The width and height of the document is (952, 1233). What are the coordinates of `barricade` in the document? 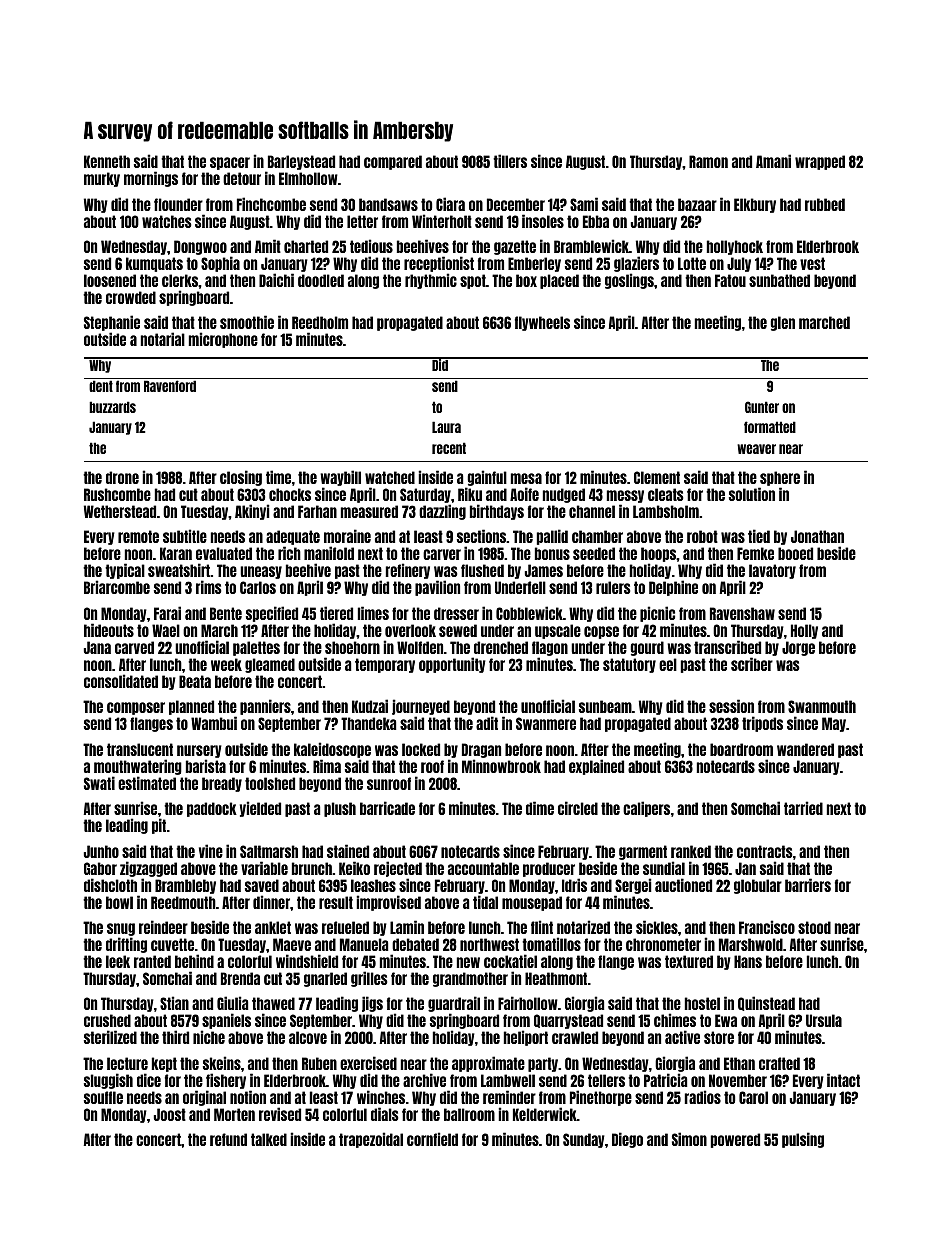 It's located at (387, 808).
